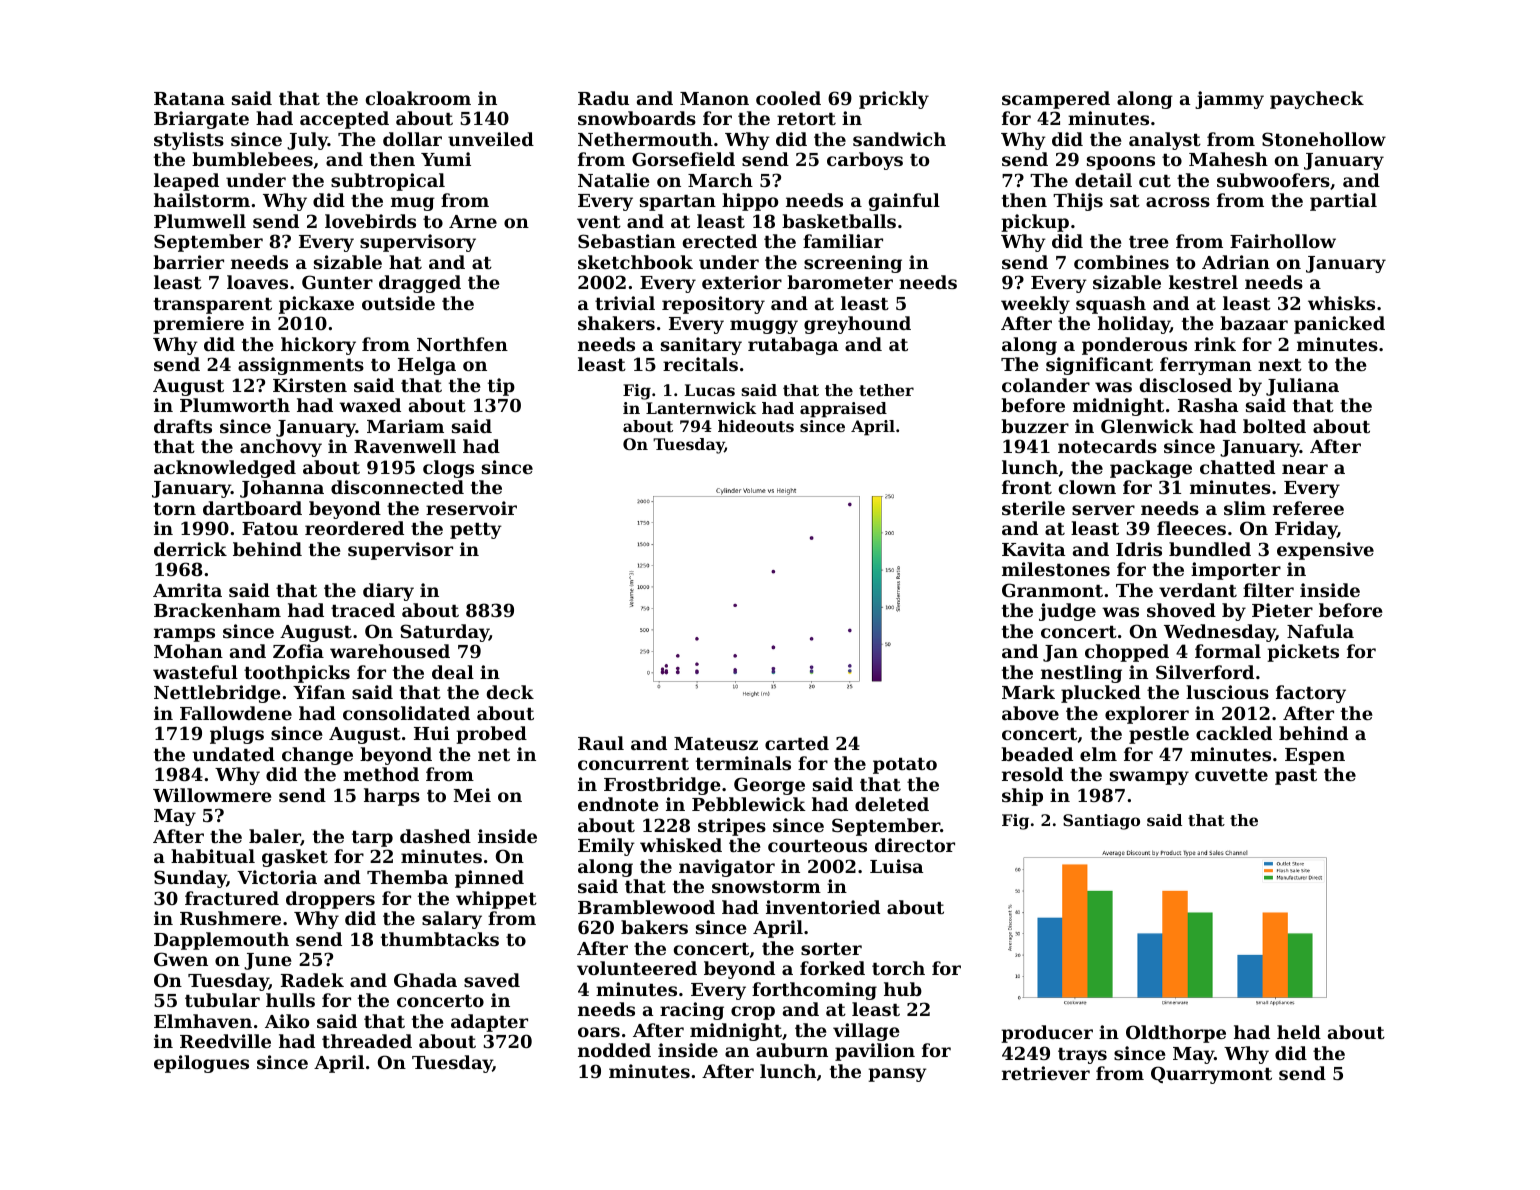 Image resolution: width=1540 pixels, height=1190 pixels. What do you see at coordinates (1308, 508) in the image?
I see `referee` at bounding box center [1308, 508].
